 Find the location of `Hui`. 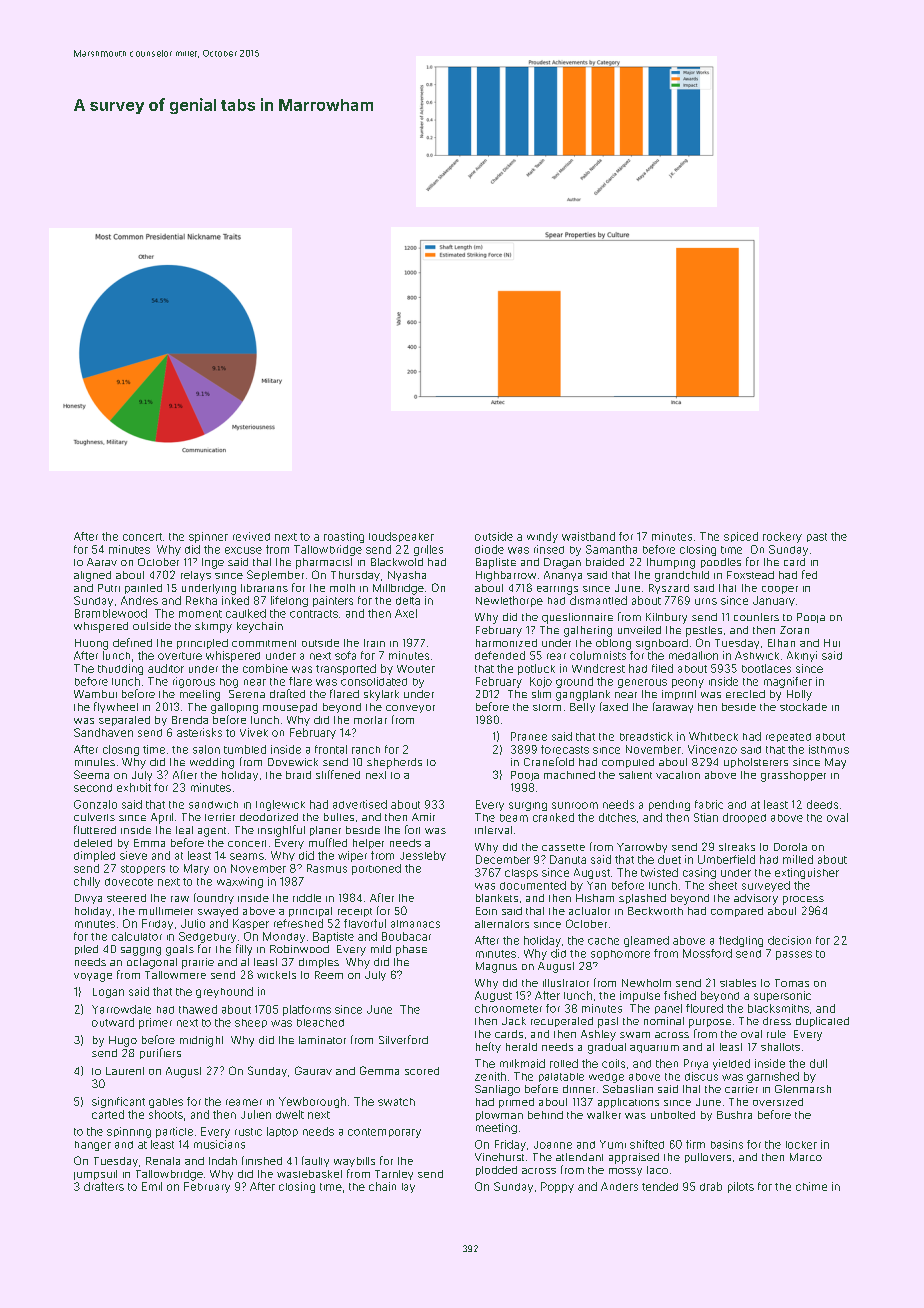

Hui is located at coordinates (832, 643).
